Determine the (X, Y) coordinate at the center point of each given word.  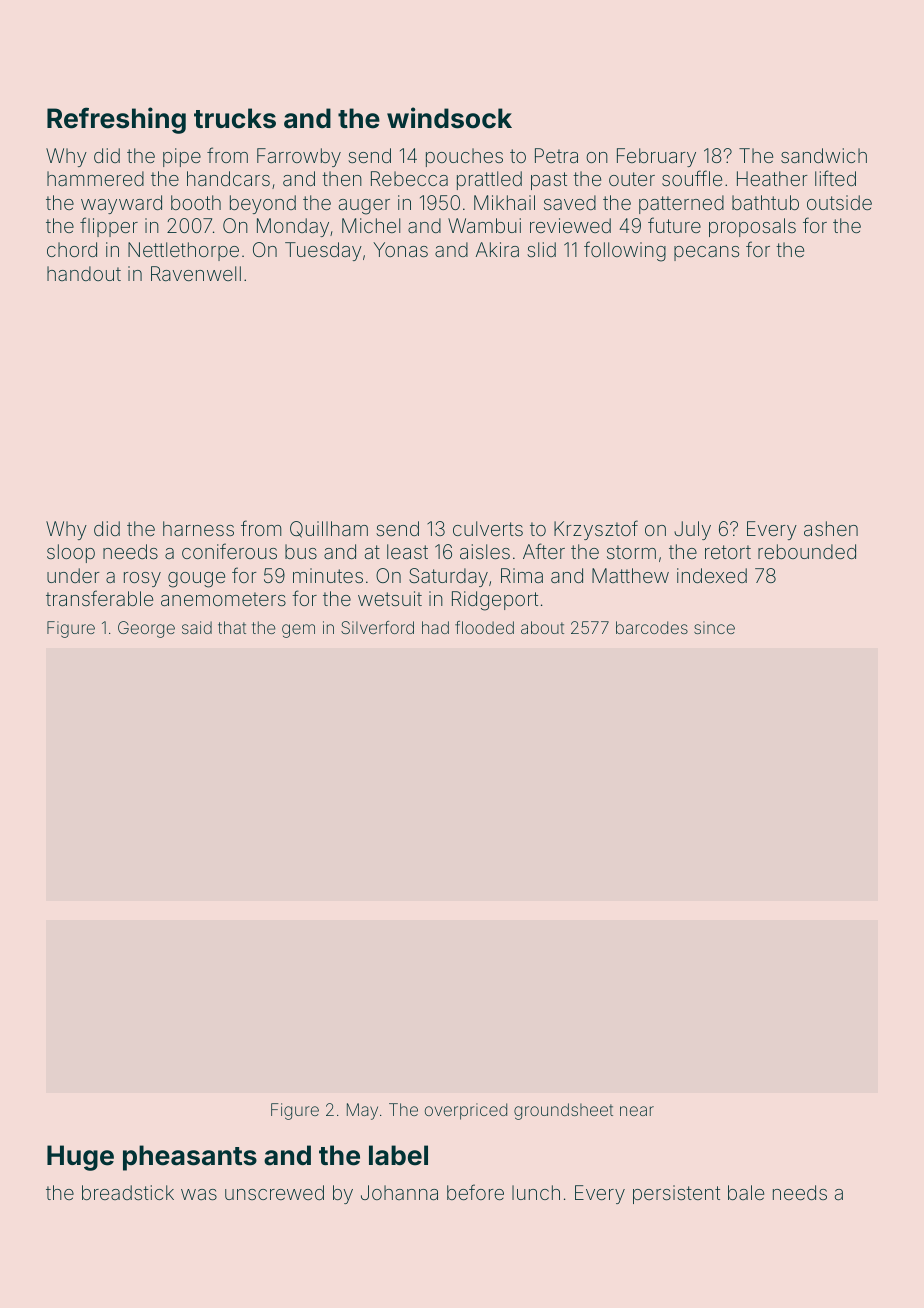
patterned (681, 204)
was (199, 1194)
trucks (235, 118)
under (73, 575)
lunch (536, 1192)
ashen (831, 528)
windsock (449, 118)
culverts (488, 528)
